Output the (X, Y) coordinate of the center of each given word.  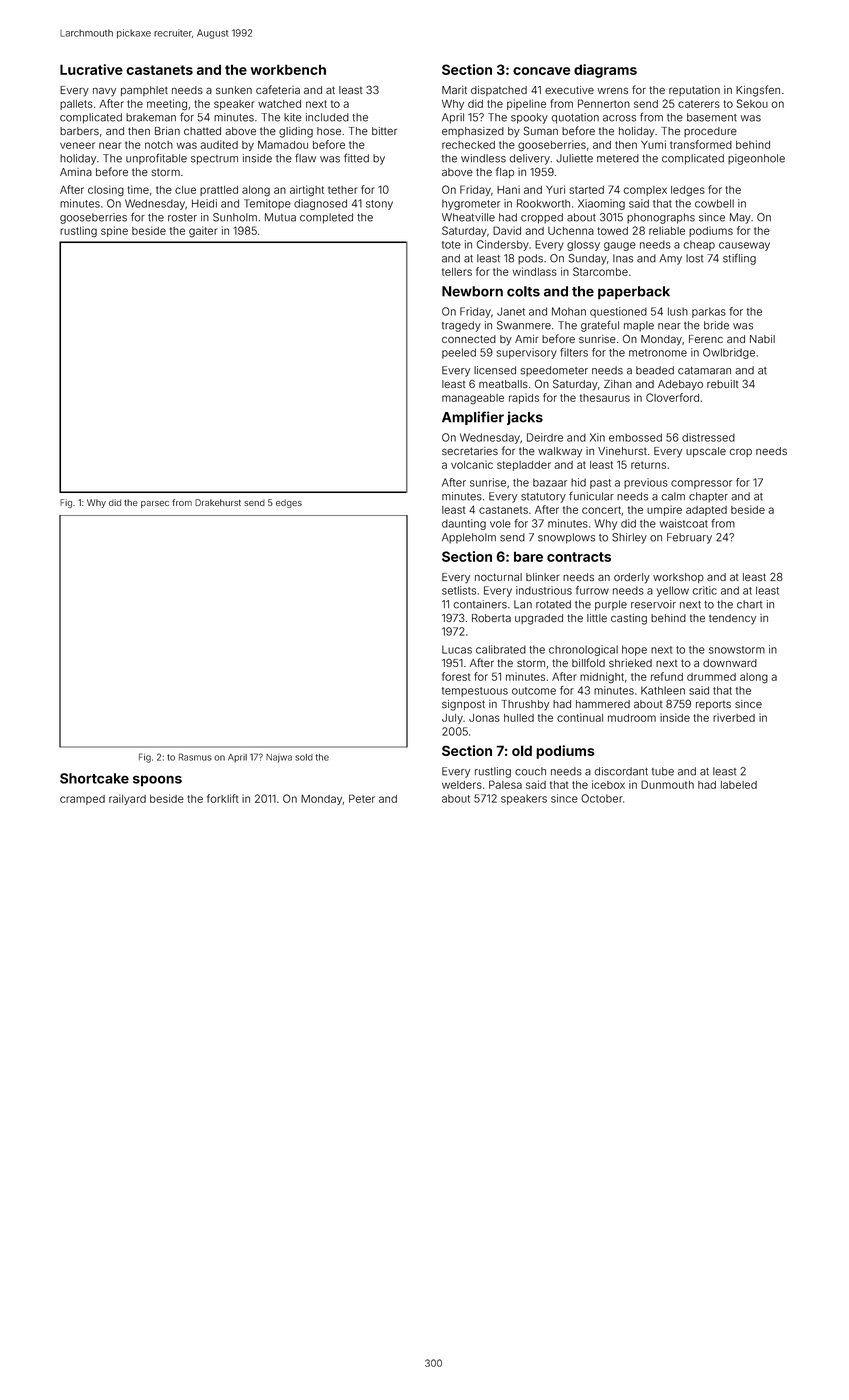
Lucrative (91, 69)
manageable (473, 399)
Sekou (752, 103)
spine (114, 231)
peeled (459, 353)
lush (678, 311)
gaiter (203, 231)
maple (639, 326)
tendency (732, 619)
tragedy (461, 326)
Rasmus (195, 757)
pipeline (526, 104)
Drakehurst (218, 502)
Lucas (457, 649)
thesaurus (605, 398)
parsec (155, 504)
